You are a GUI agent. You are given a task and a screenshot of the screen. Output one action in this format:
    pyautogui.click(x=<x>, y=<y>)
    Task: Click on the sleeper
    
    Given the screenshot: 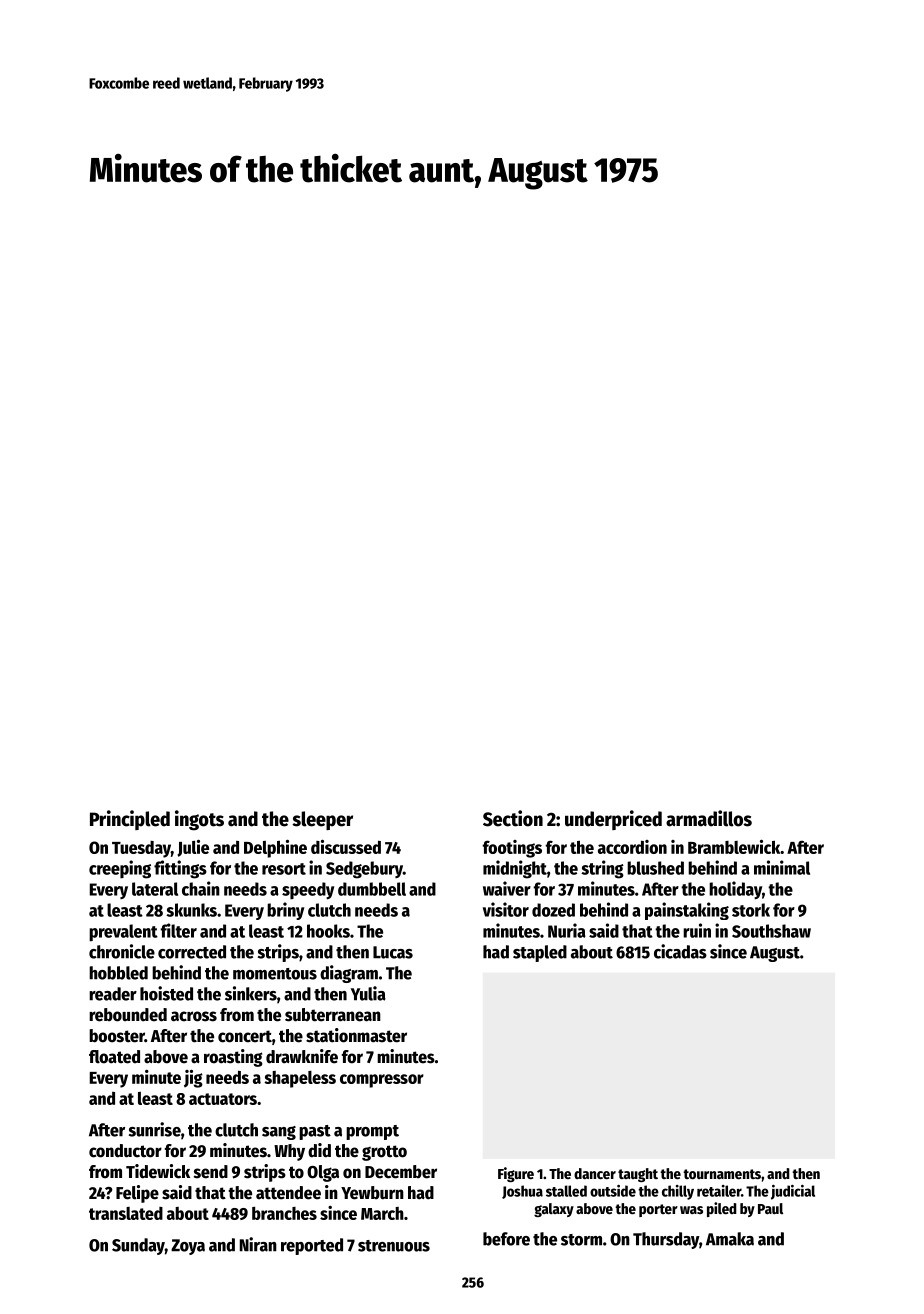 What is the action you would take?
    pyautogui.click(x=322, y=820)
